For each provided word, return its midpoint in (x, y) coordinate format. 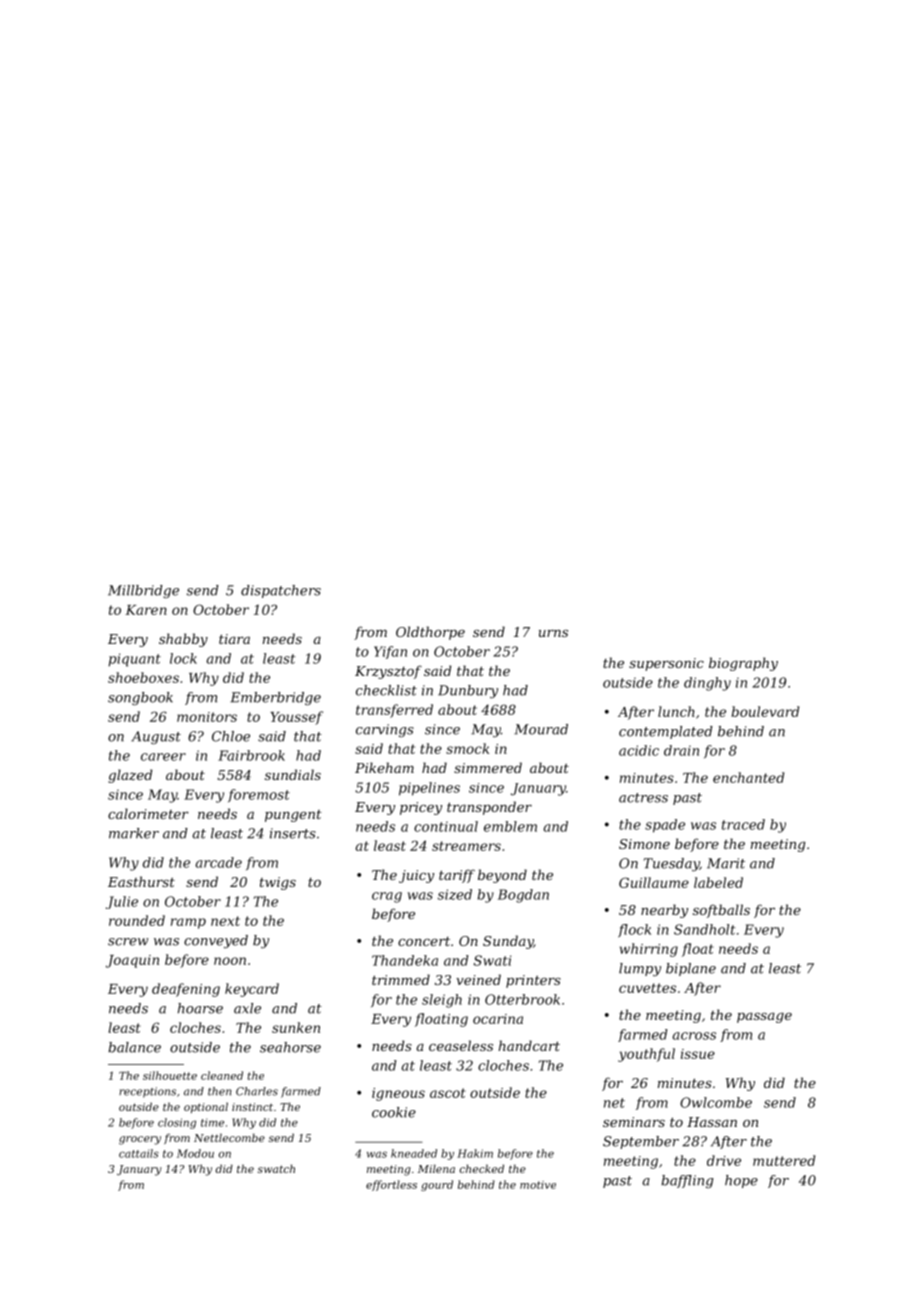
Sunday (508, 942)
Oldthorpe (430, 633)
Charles (257, 1091)
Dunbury (468, 691)
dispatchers (281, 591)
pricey (421, 808)
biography (743, 664)
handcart (529, 1045)
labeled (718, 882)
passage (764, 1018)
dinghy (707, 684)
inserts (293, 833)
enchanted (748, 777)
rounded (137, 920)
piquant (134, 660)
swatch (276, 1168)
